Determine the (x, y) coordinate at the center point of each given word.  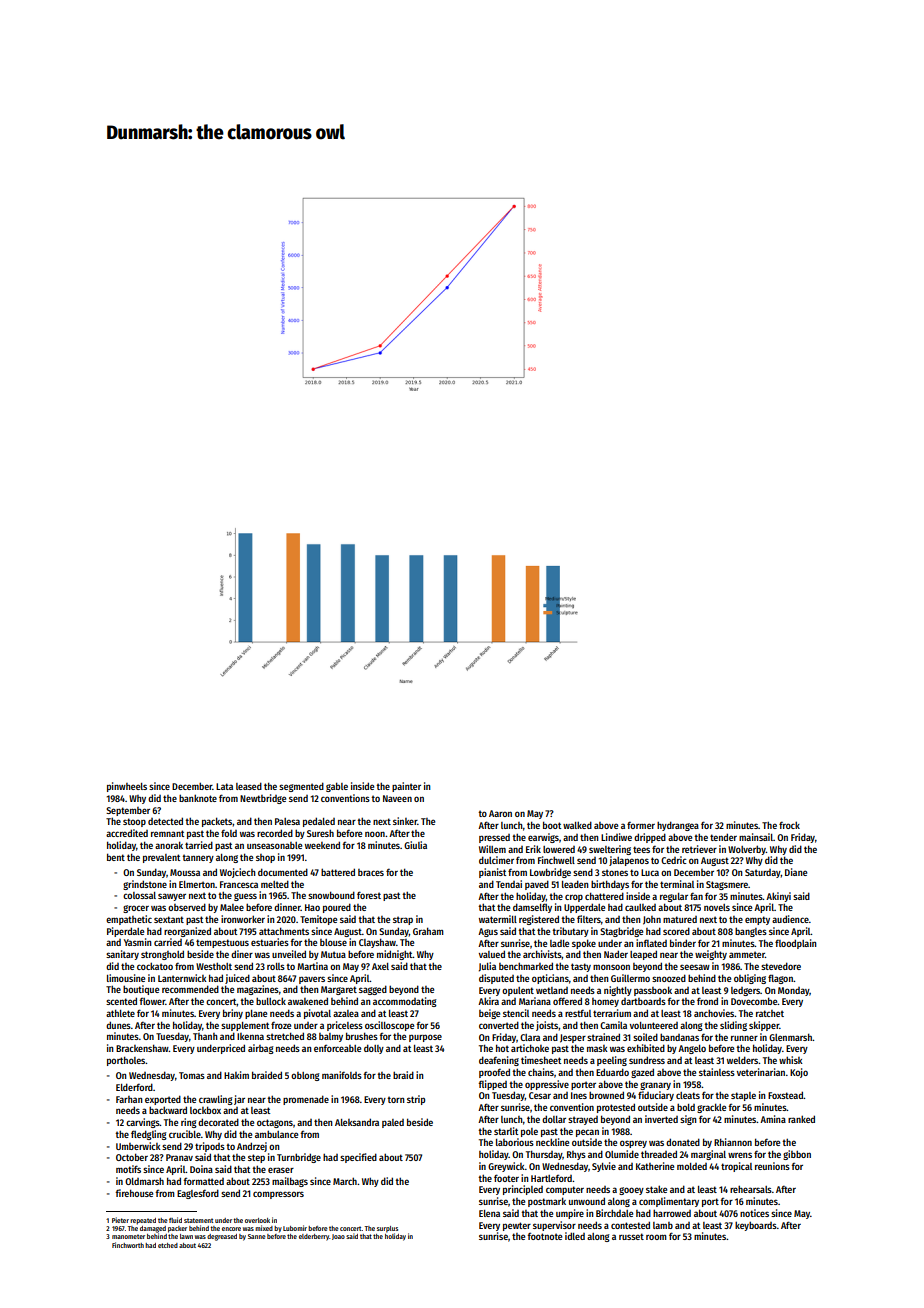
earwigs (543, 838)
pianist (492, 873)
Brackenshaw (142, 1048)
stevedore (781, 966)
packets (217, 822)
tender (723, 837)
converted (499, 1025)
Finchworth (128, 1245)
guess (245, 897)
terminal (677, 884)
